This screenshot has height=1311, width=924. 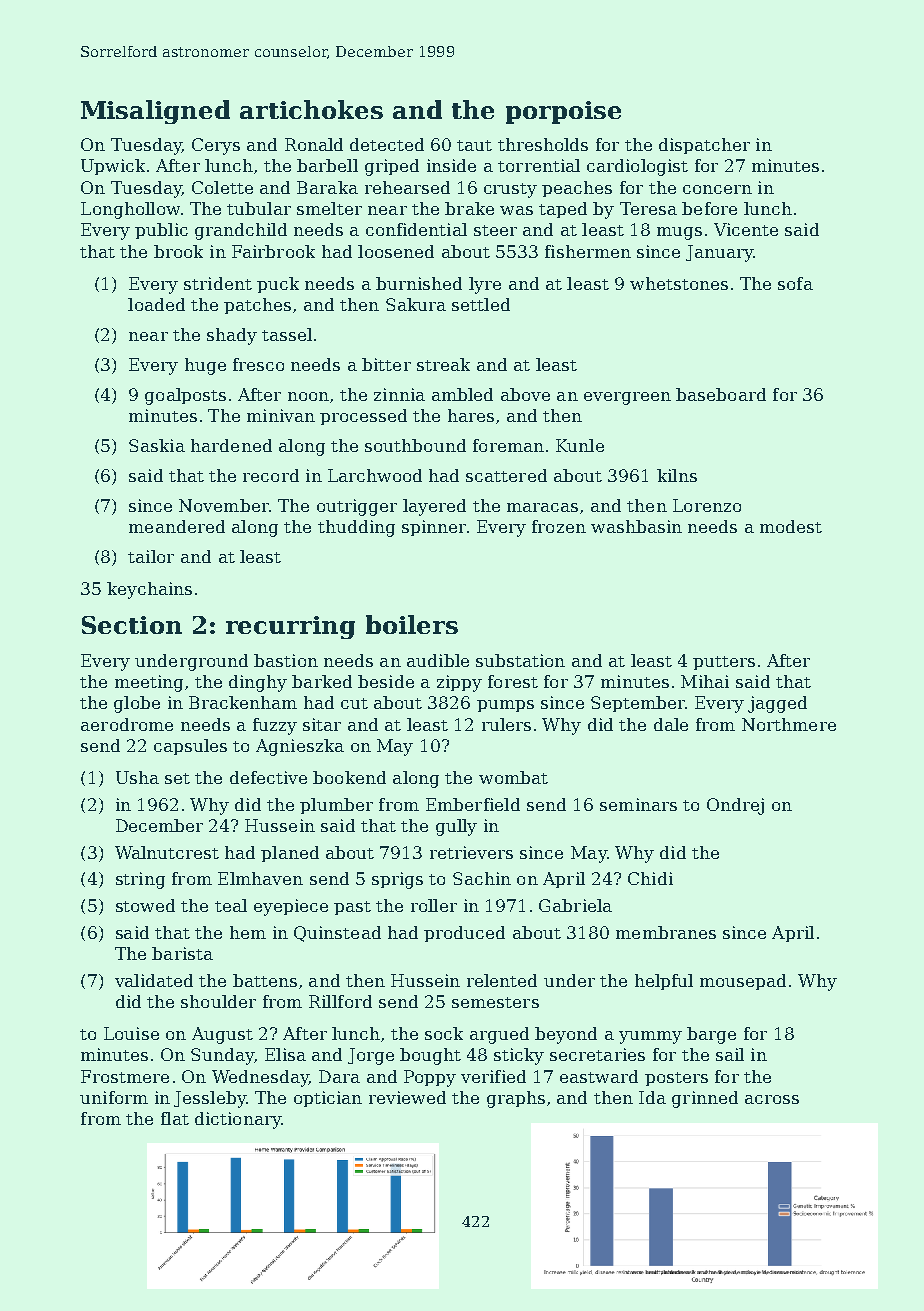 What do you see at coordinates (588, 251) in the screenshot?
I see `fishermen` at bounding box center [588, 251].
